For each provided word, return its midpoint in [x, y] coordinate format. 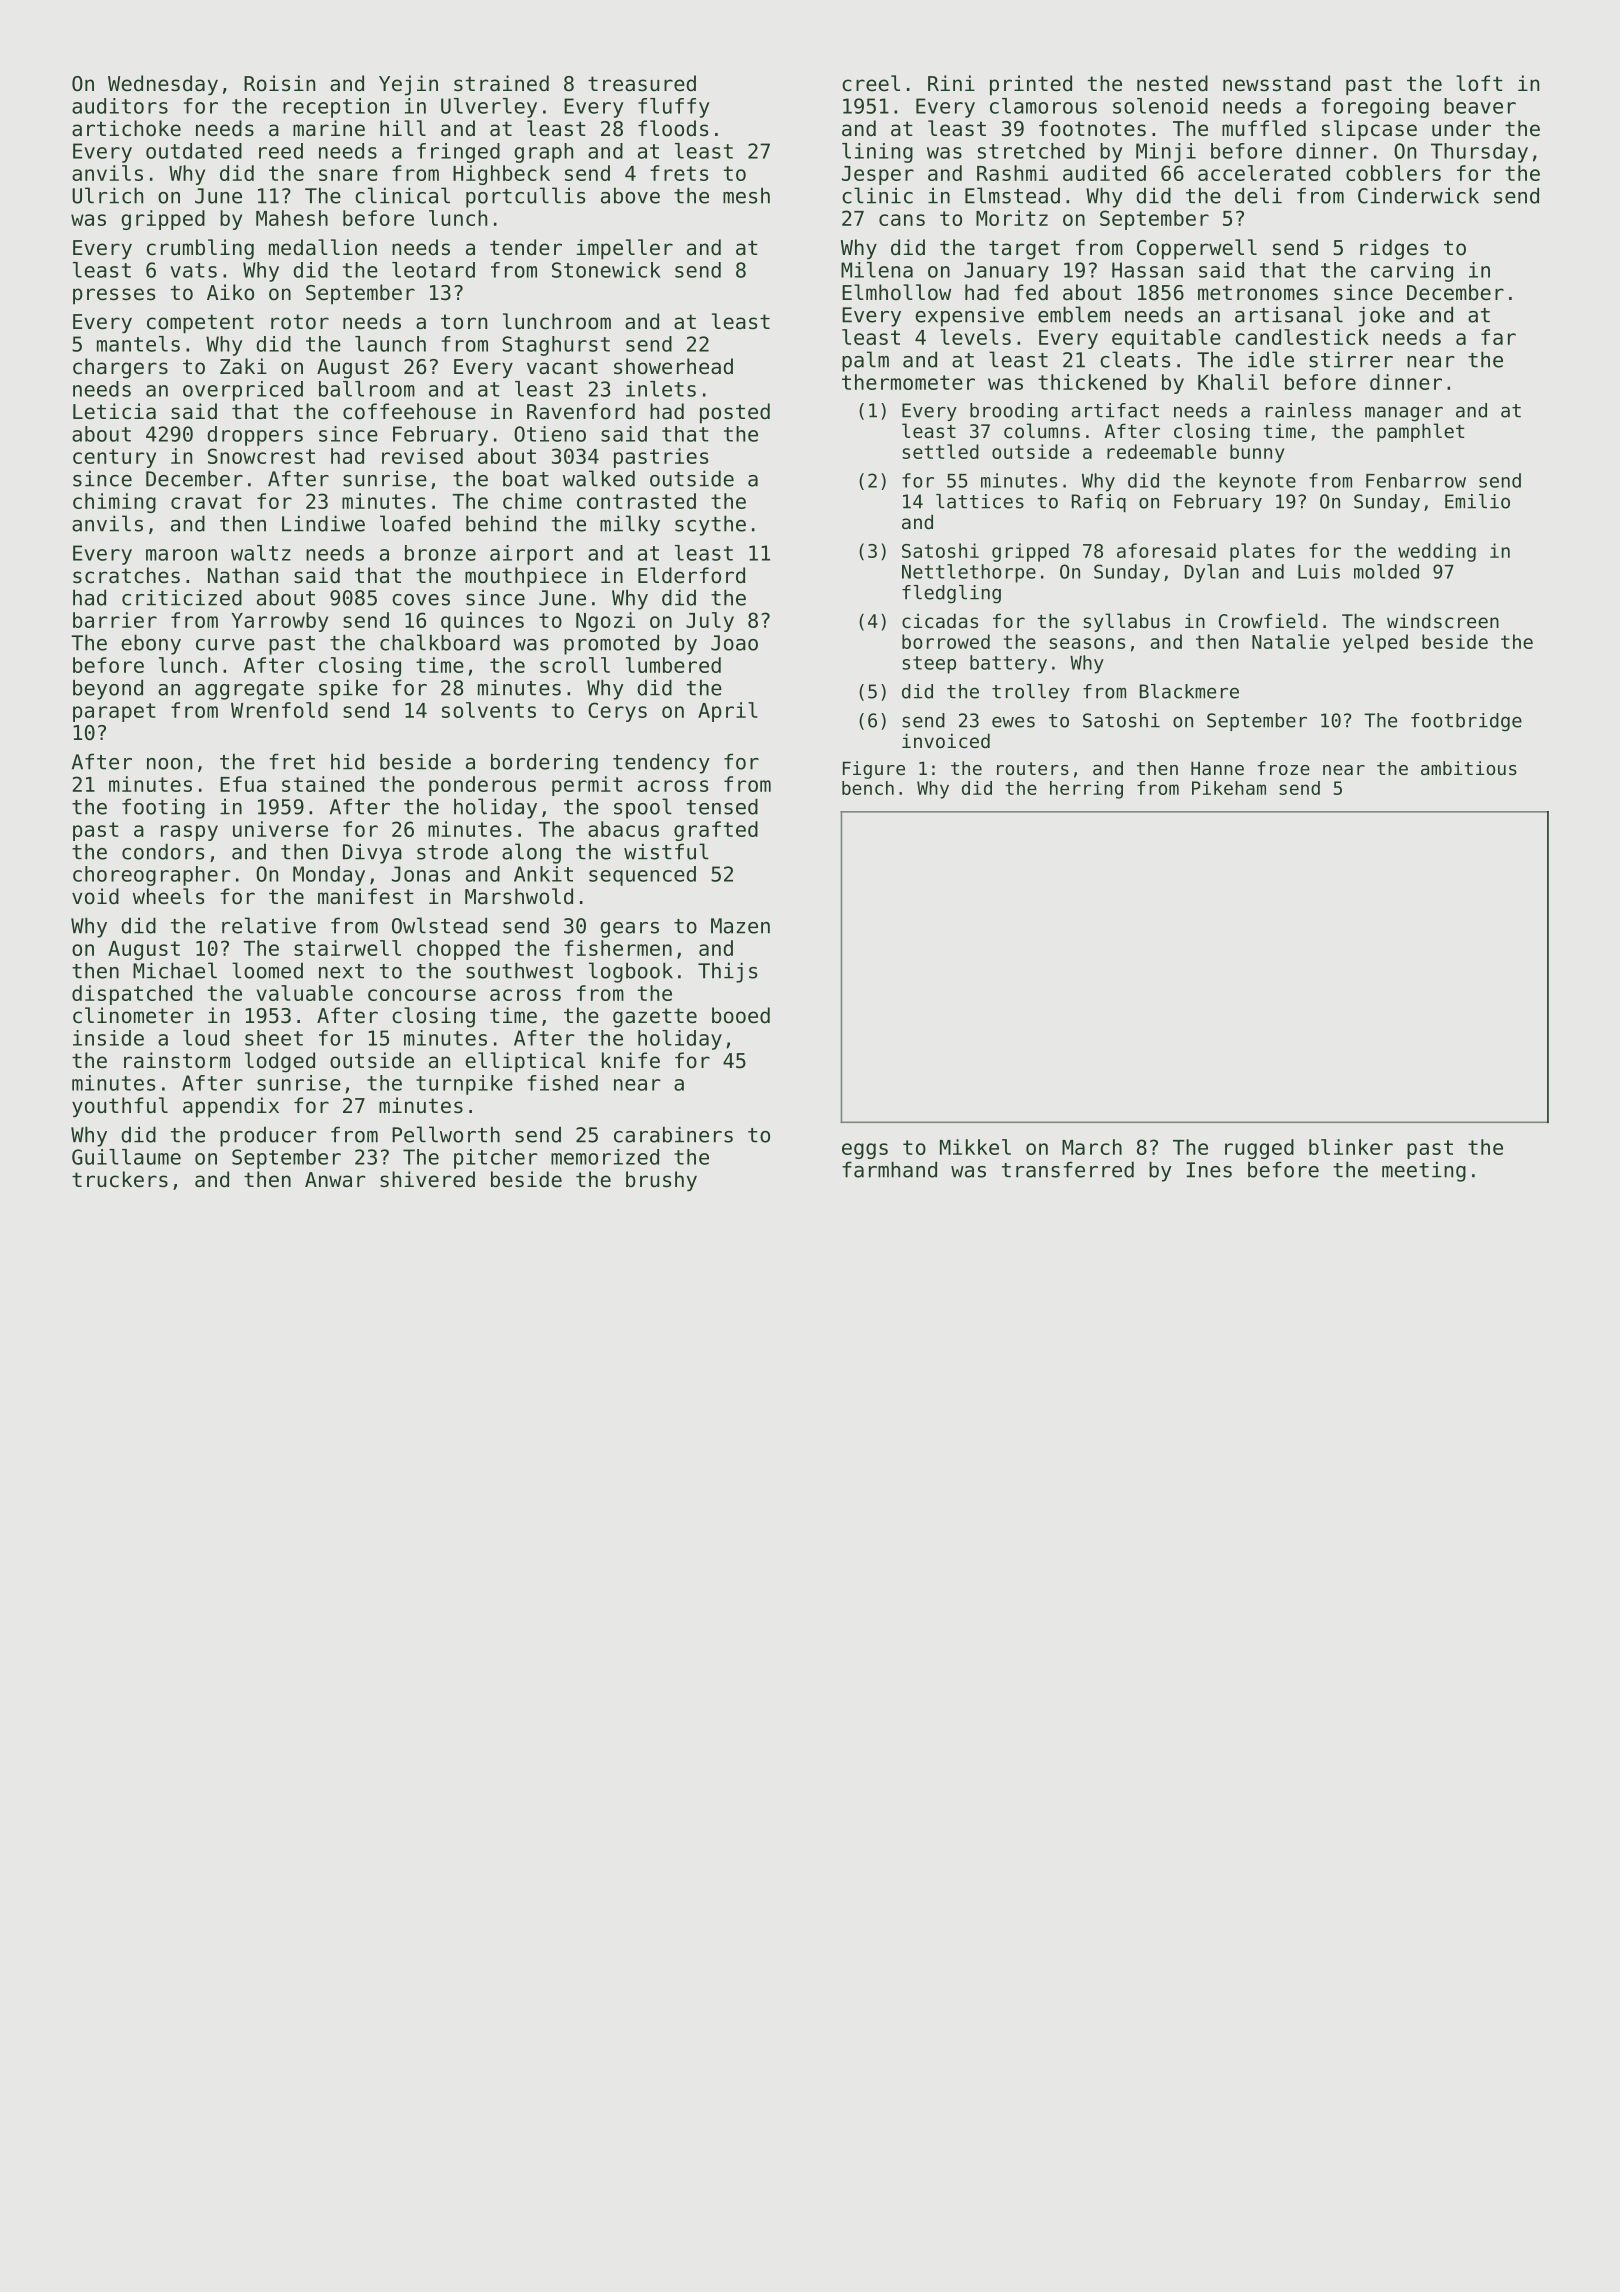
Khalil [1233, 382]
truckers [120, 1179]
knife [631, 1060]
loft [1479, 83]
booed [741, 1015]
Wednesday [163, 85]
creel [871, 83]
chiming [114, 503]
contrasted [636, 501]
